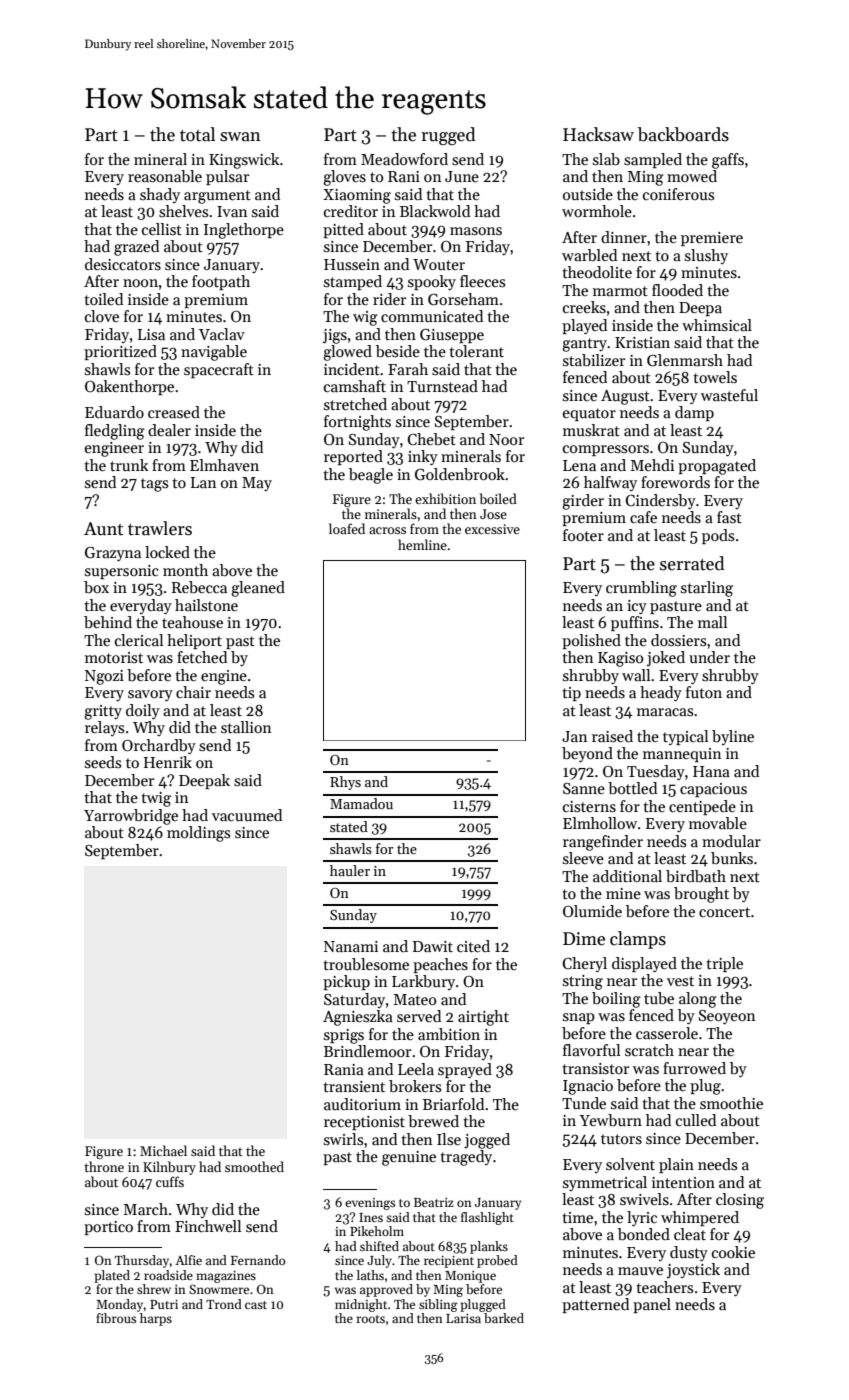 The height and width of the screenshot is (1400, 849). I want to click on Michael, so click(163, 1150).
